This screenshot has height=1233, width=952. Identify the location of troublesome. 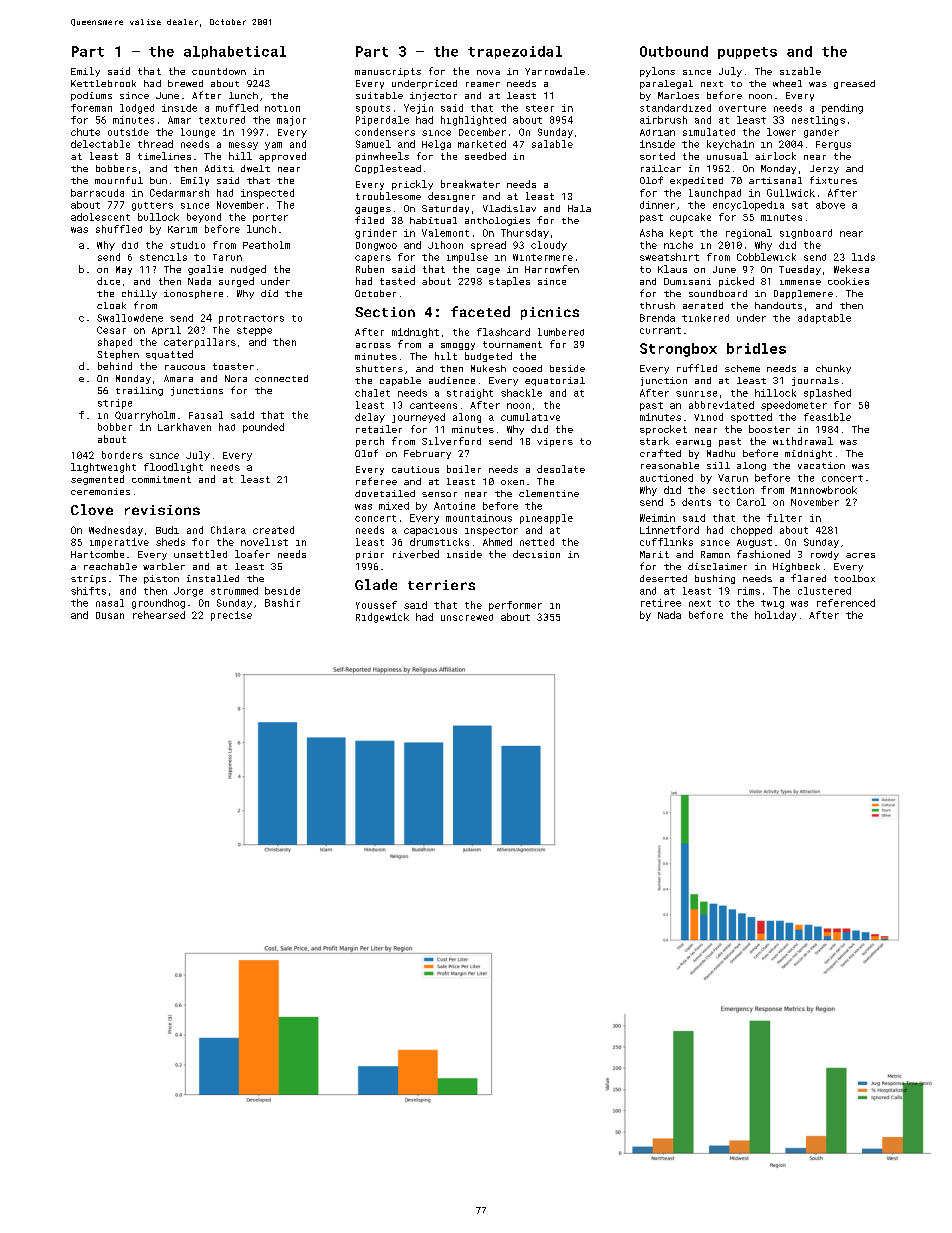
(388, 196).
